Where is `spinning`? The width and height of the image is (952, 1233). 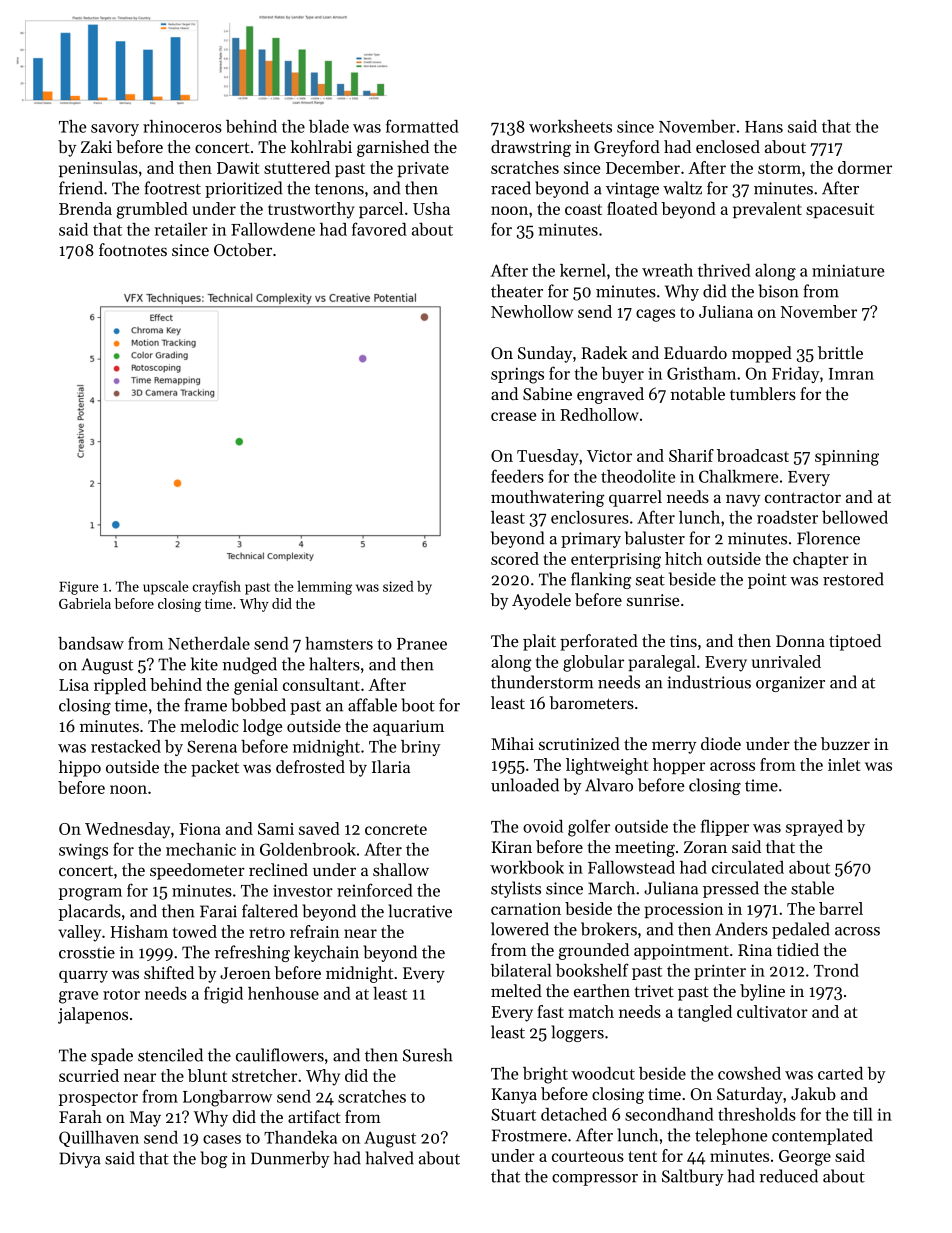 spinning is located at coordinates (847, 458).
